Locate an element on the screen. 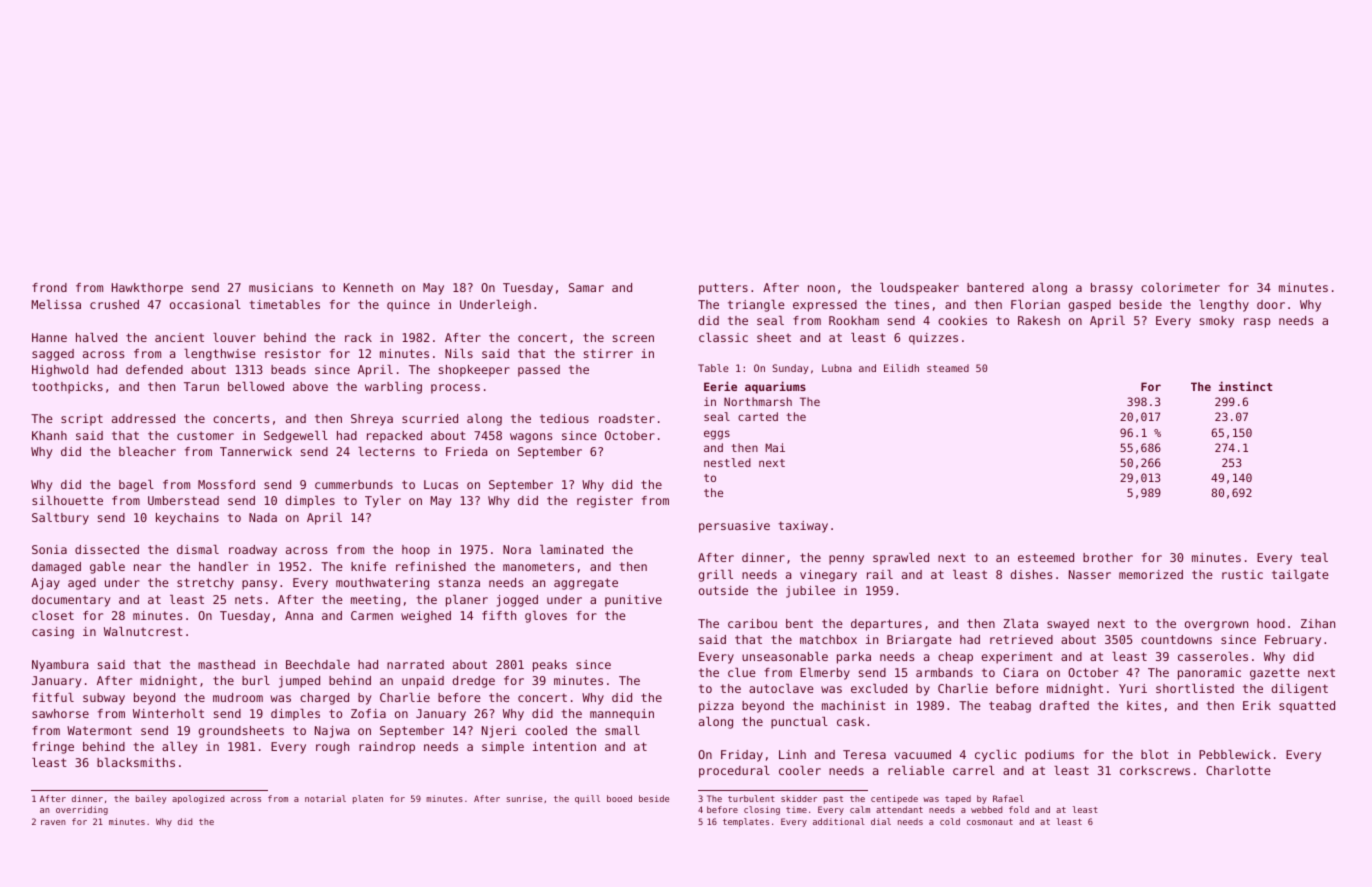 The height and width of the screenshot is (887, 1372). loudspeaker is located at coordinates (919, 289).
